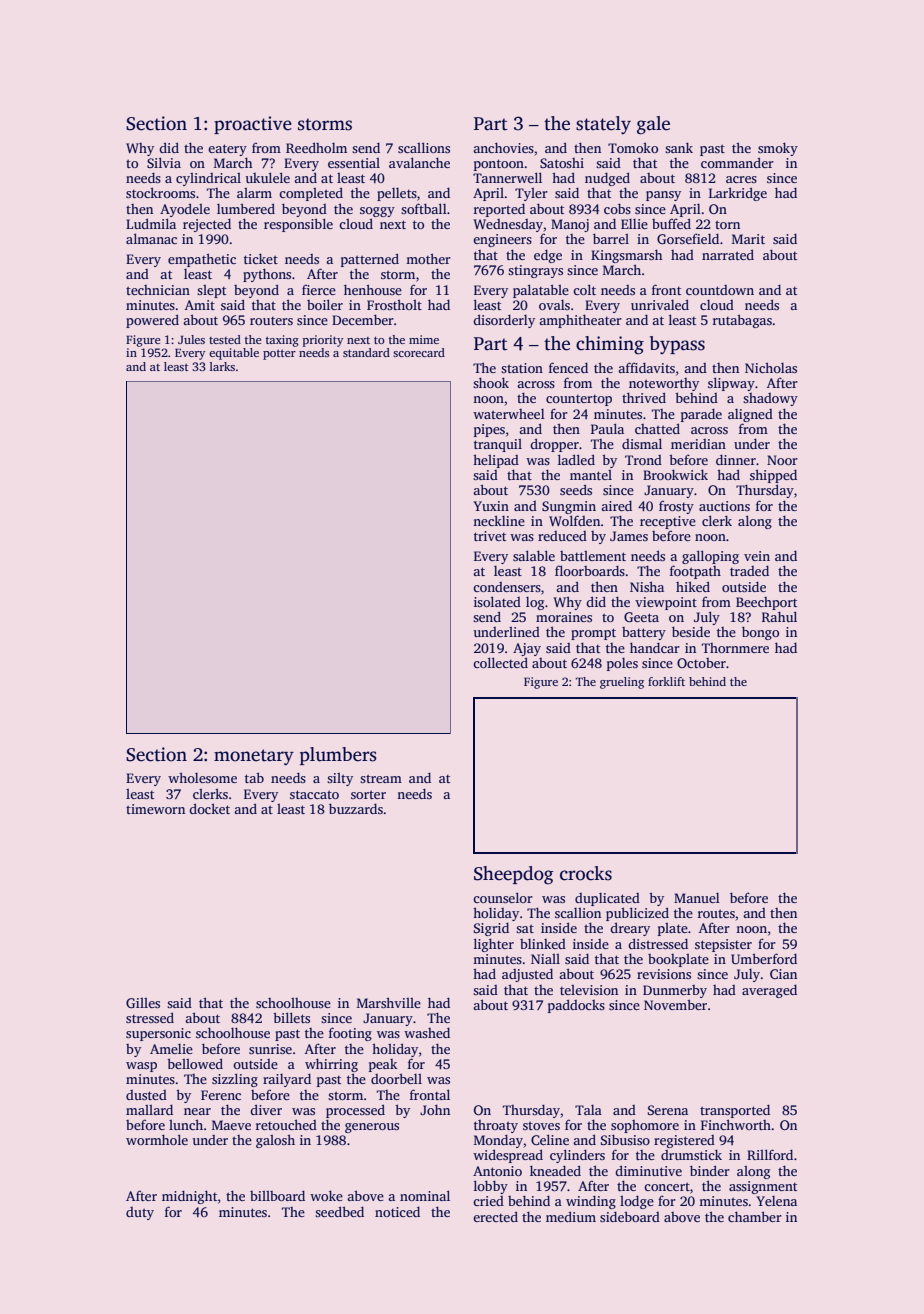  What do you see at coordinates (419, 162) in the screenshot?
I see `avalanche` at bounding box center [419, 162].
